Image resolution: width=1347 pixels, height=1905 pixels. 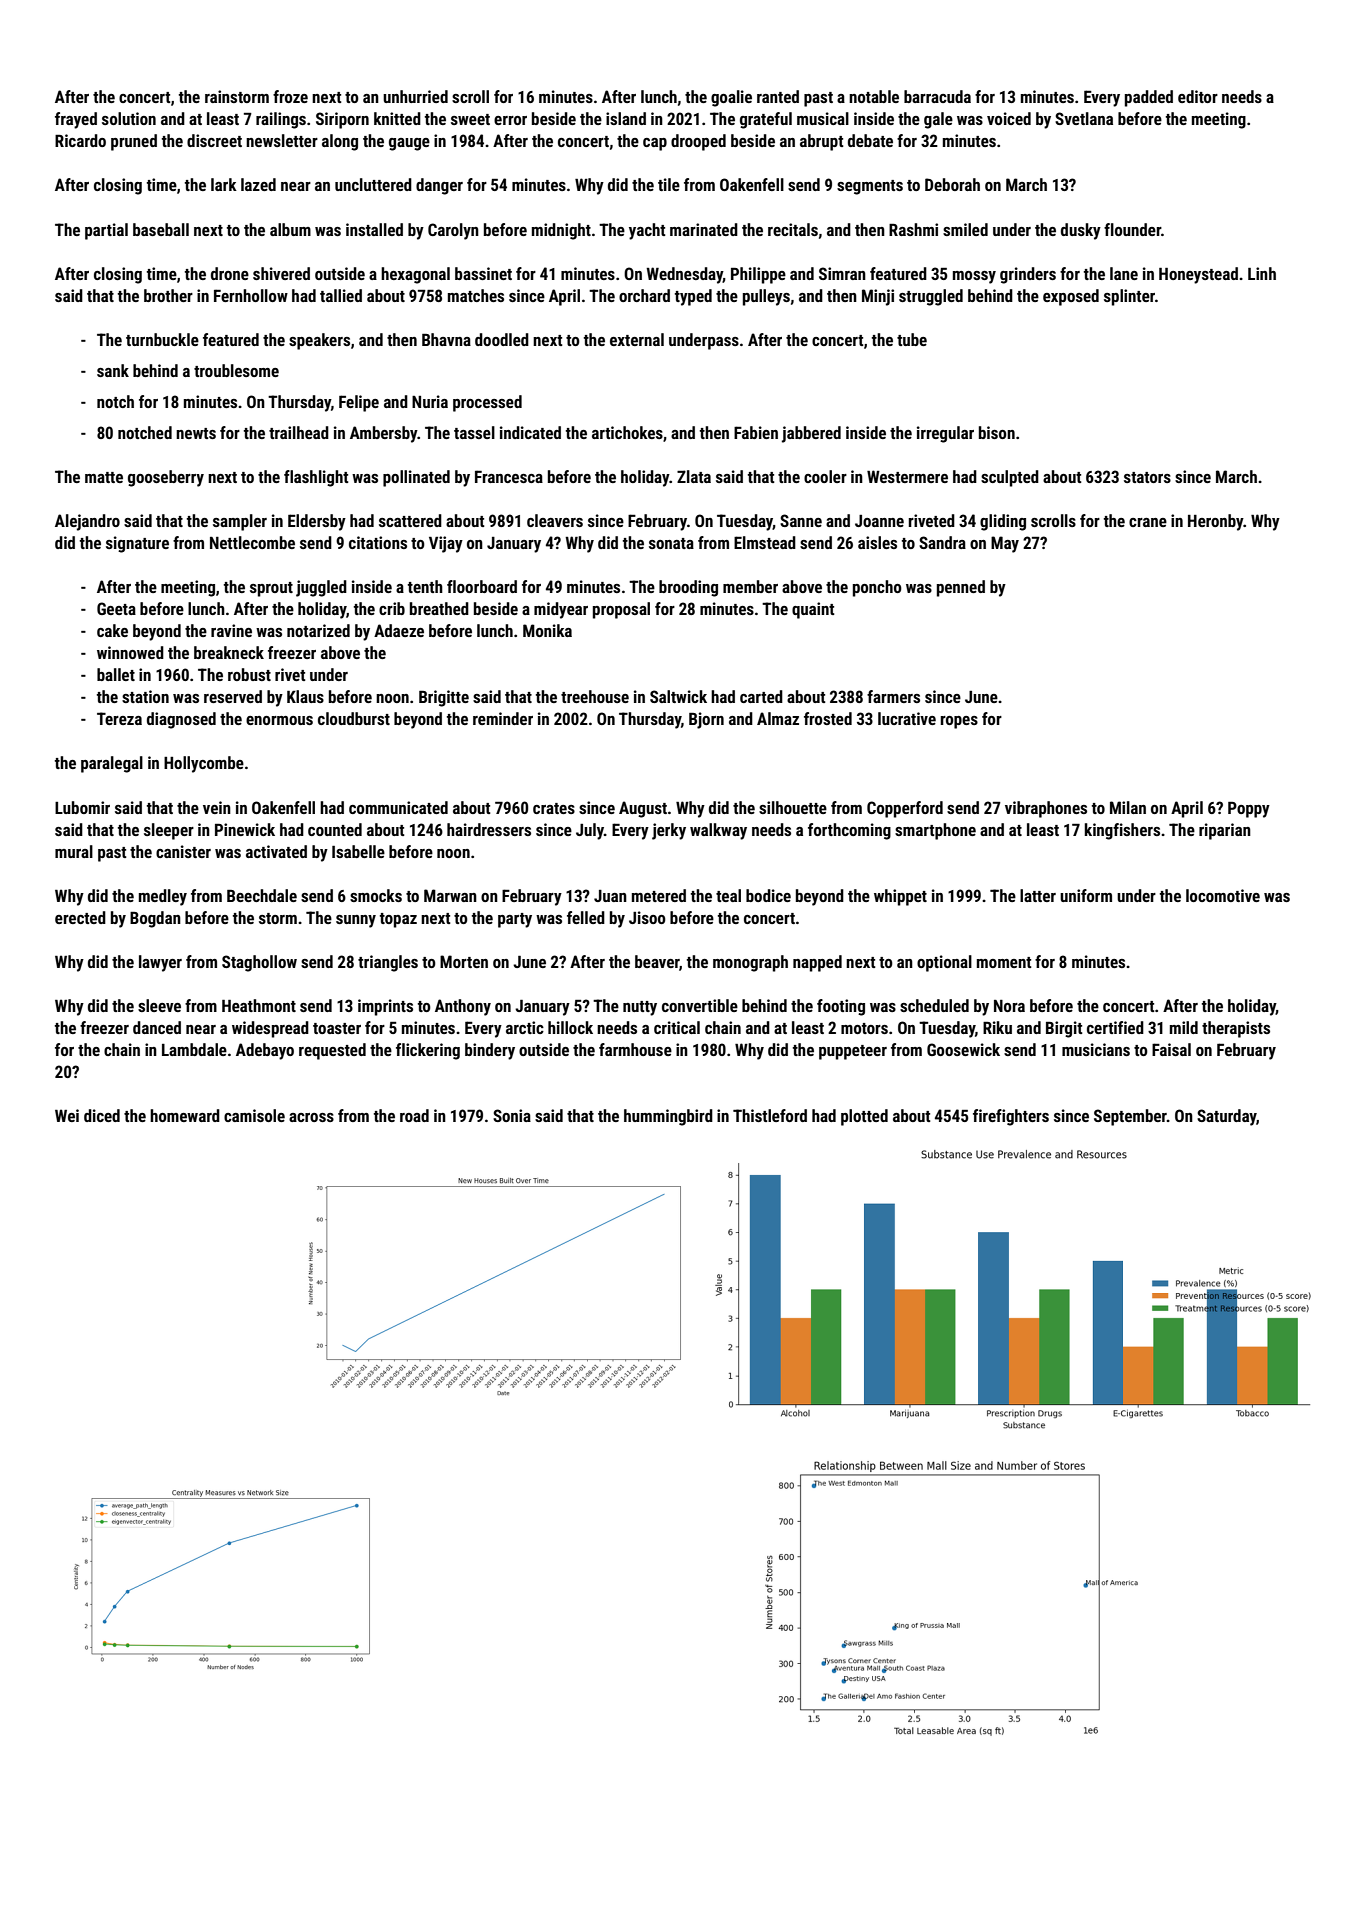 What do you see at coordinates (1198, 96) in the page?
I see `editor` at bounding box center [1198, 96].
